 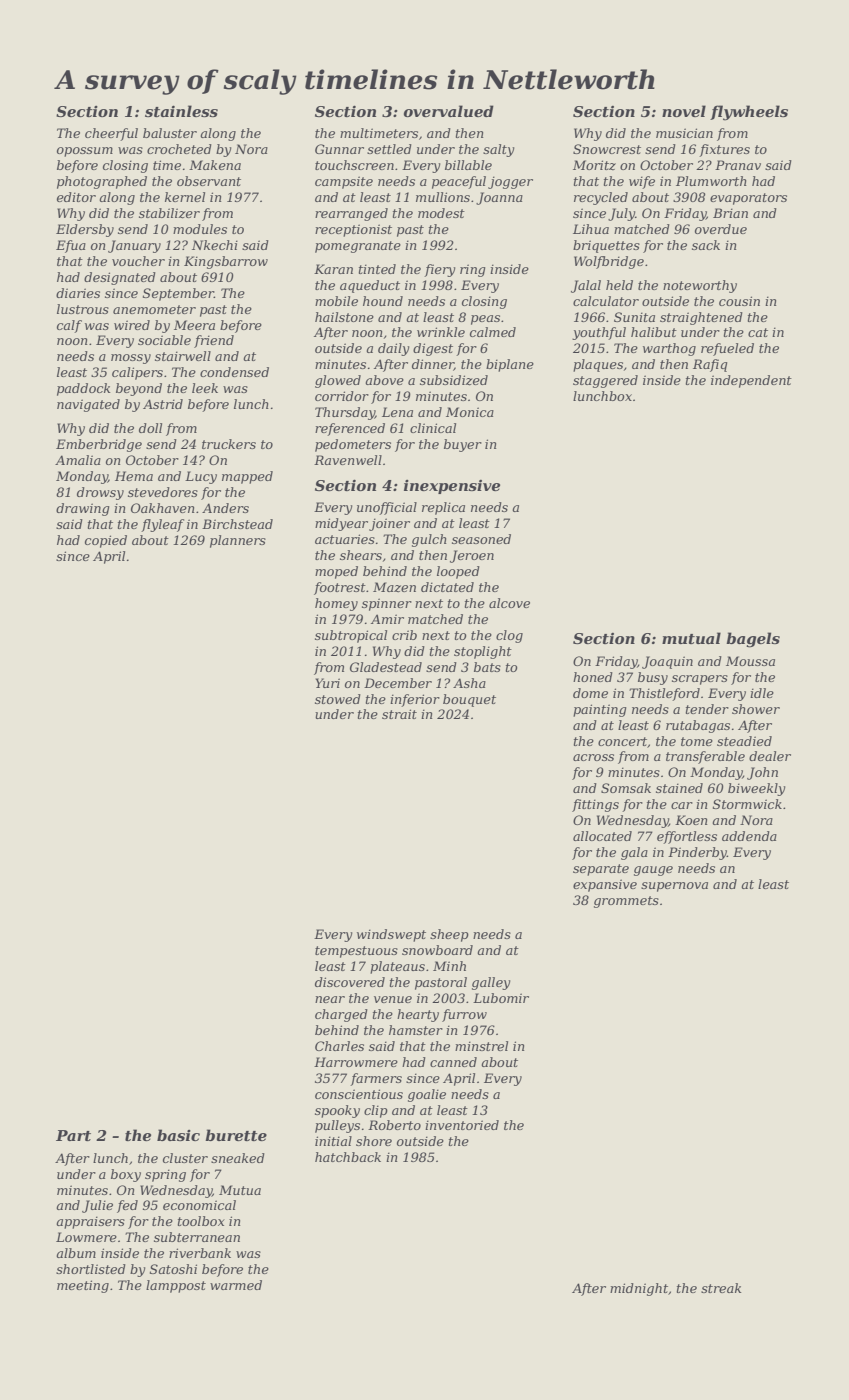 What do you see at coordinates (339, 1046) in the document?
I see `Charles` at bounding box center [339, 1046].
